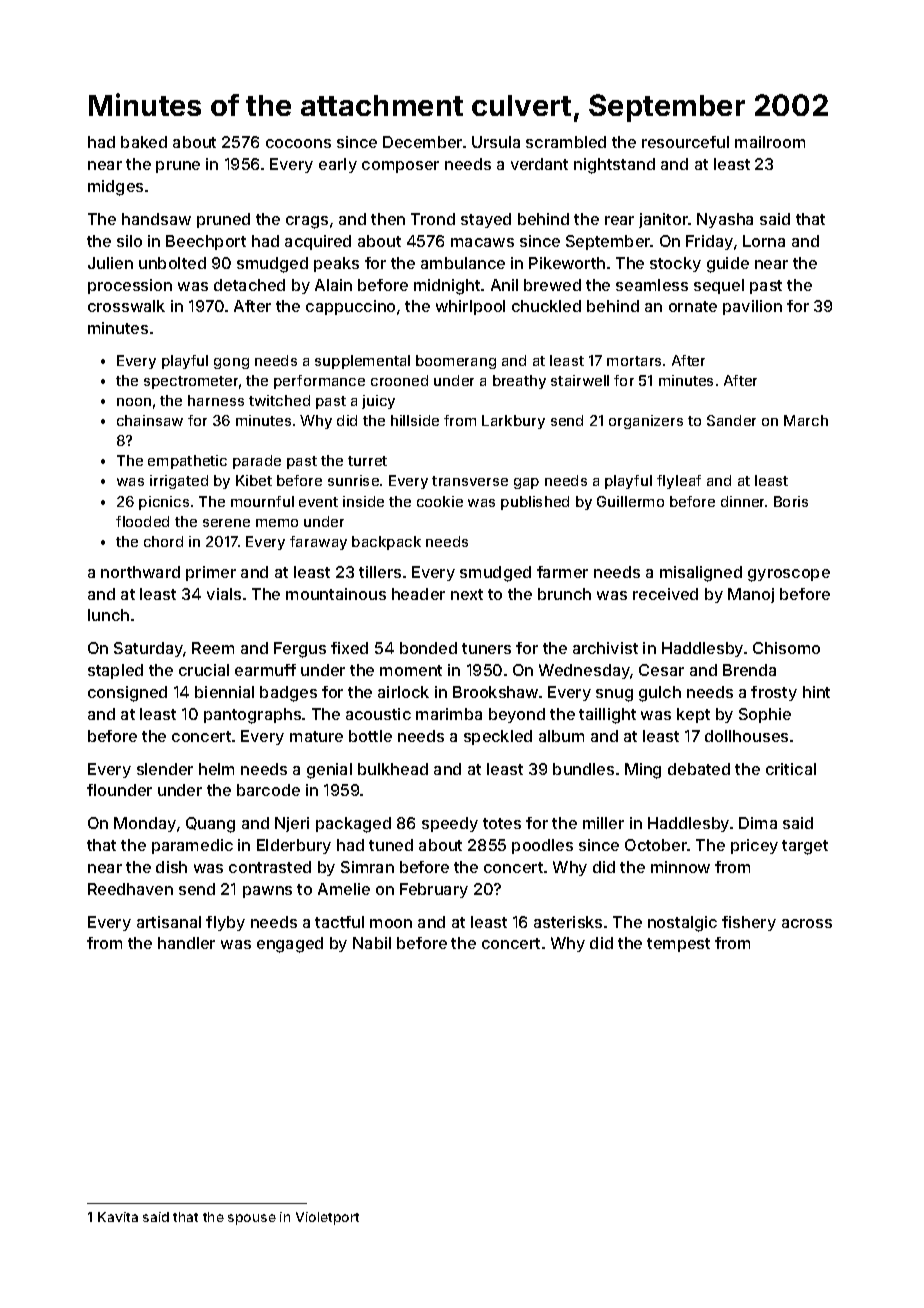 Image resolution: width=924 pixels, height=1308 pixels. What do you see at coordinates (127, 694) in the screenshot?
I see `consigned` at bounding box center [127, 694].
